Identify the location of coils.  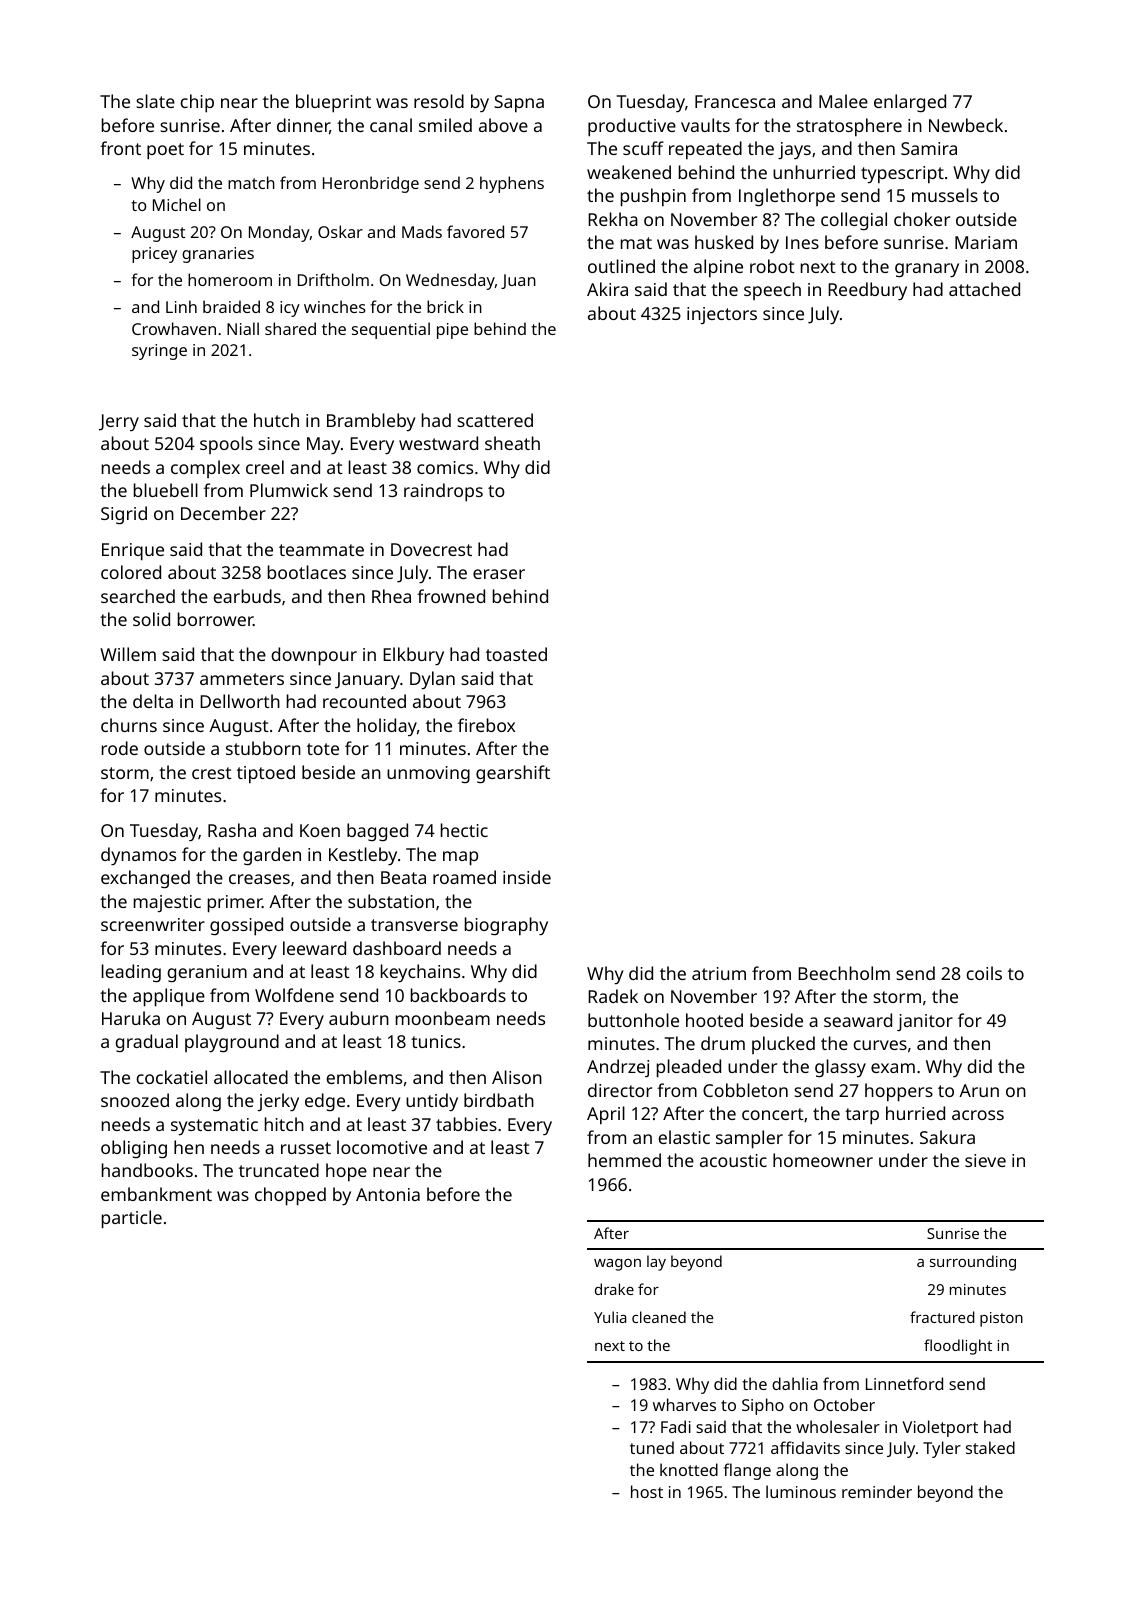
(984, 973).
